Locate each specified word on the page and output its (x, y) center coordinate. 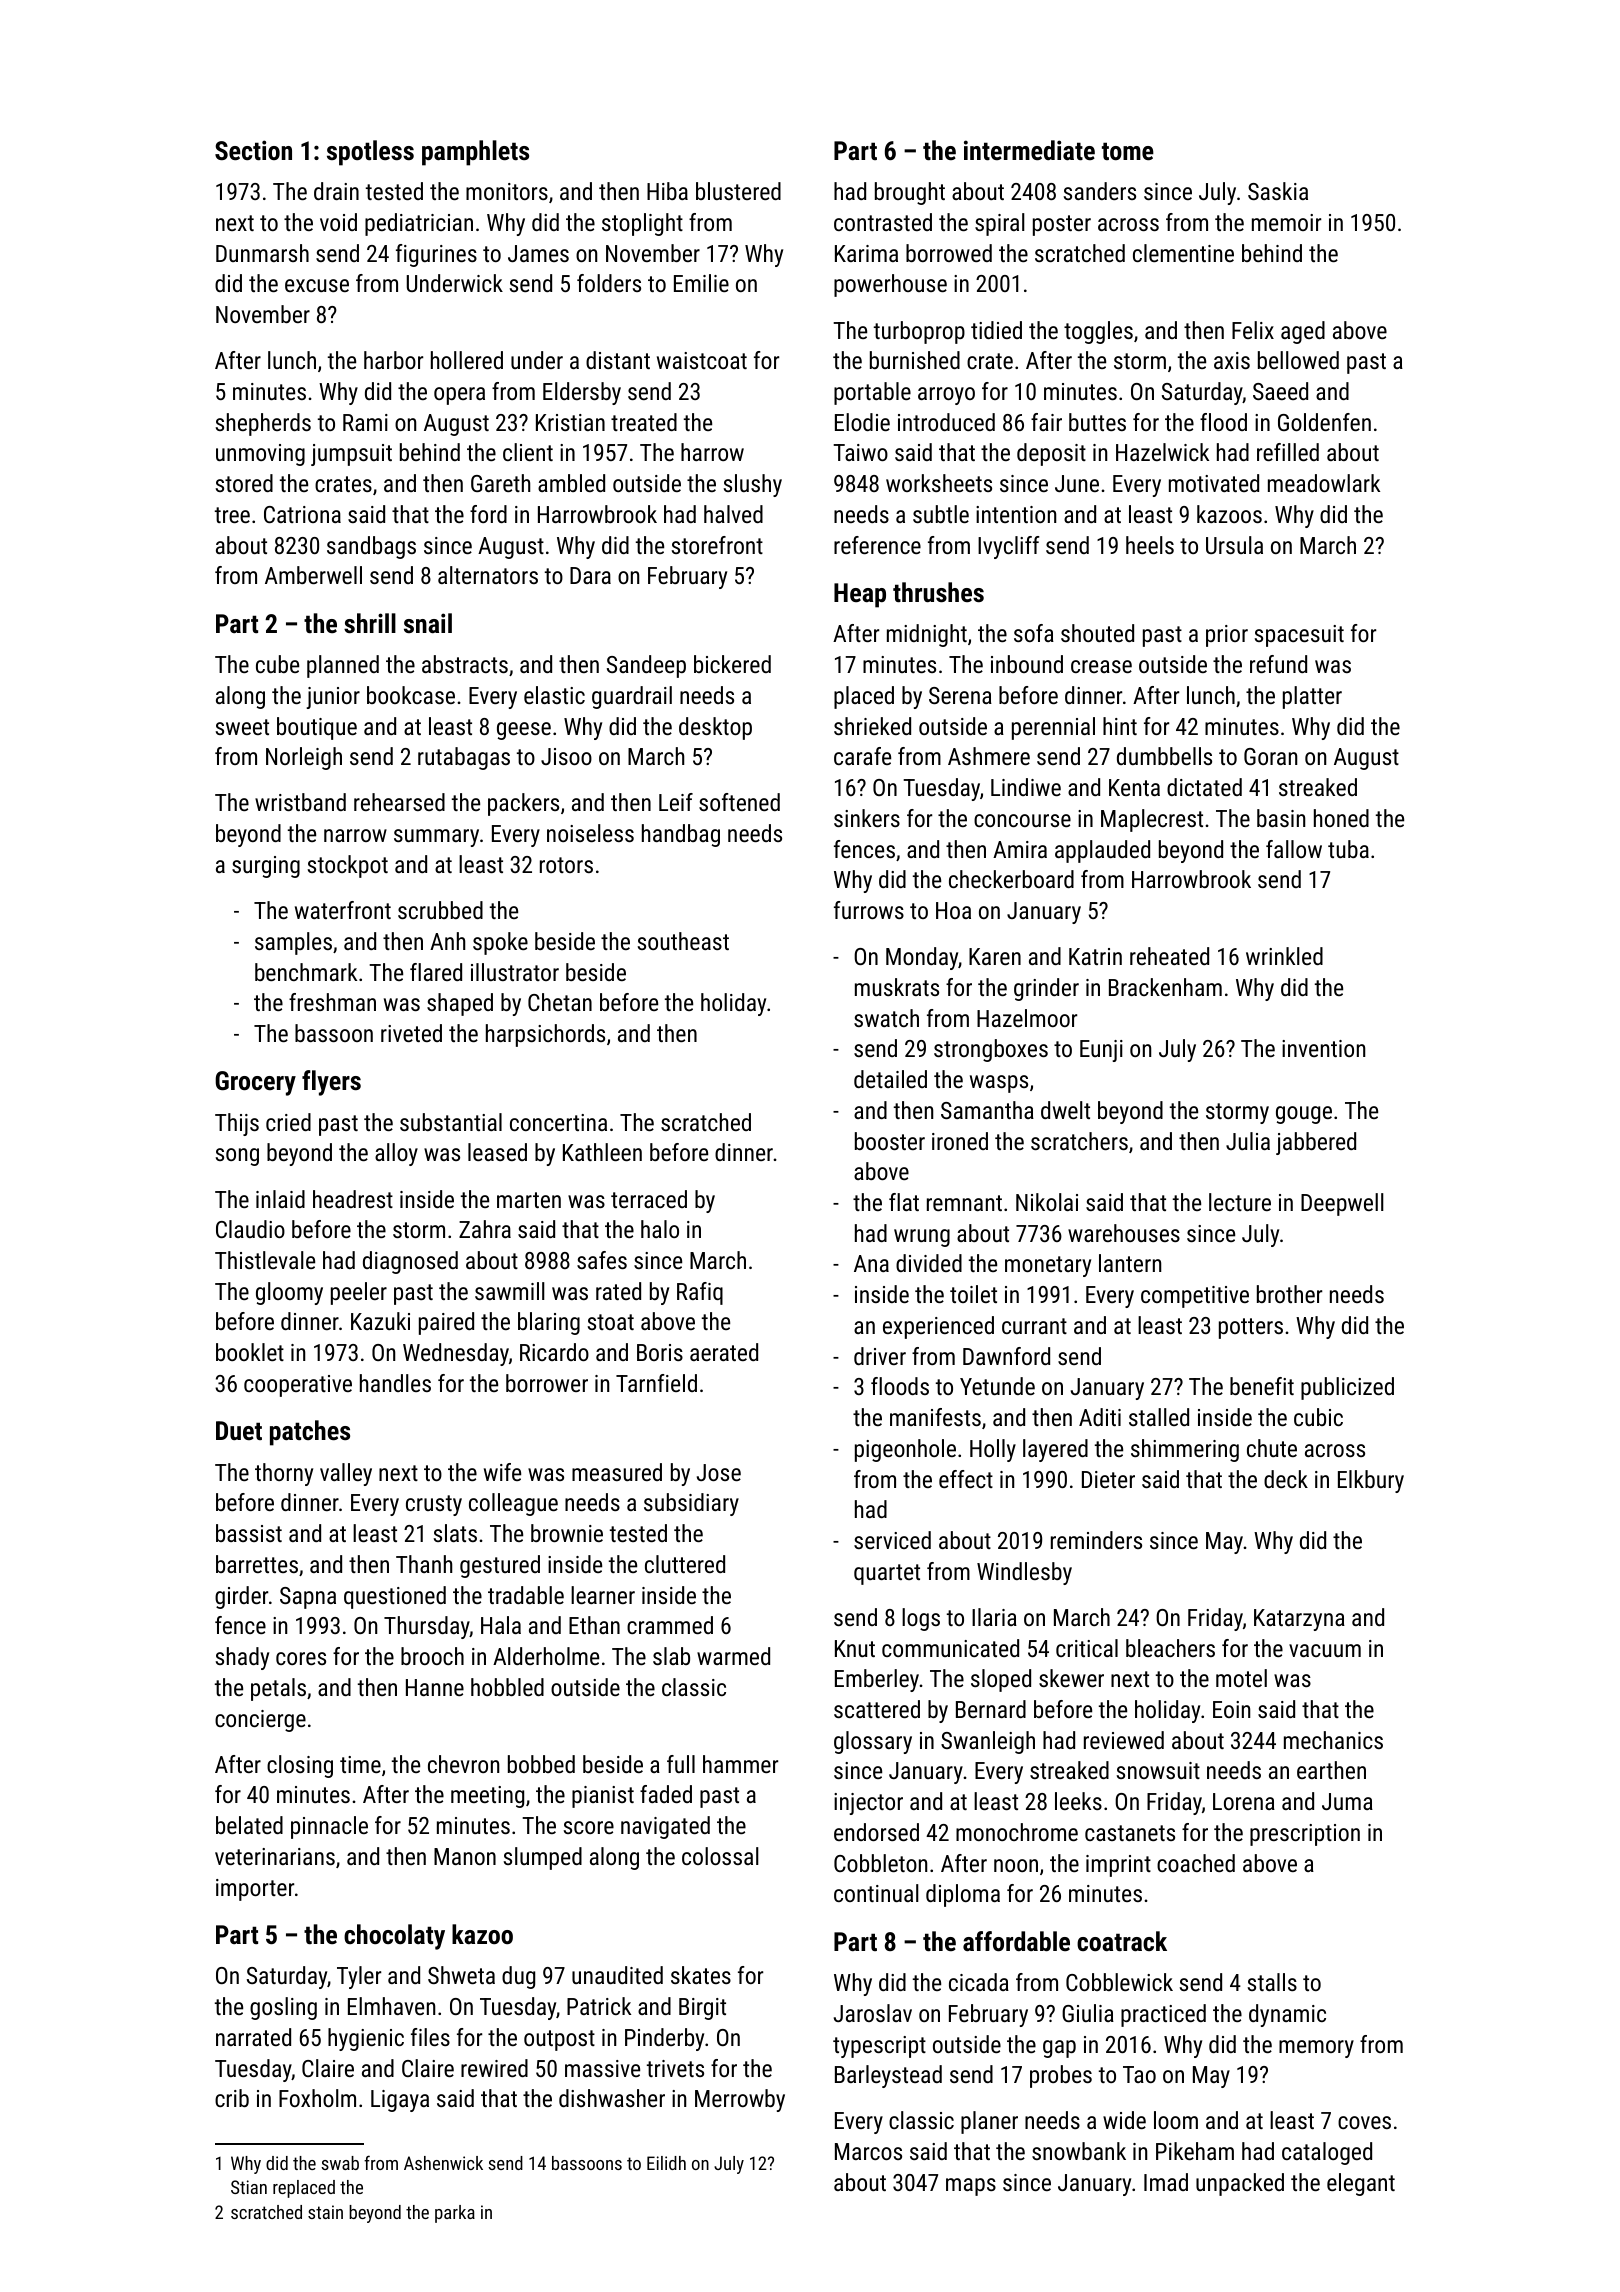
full (681, 1764)
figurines (436, 255)
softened (739, 802)
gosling (283, 2008)
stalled (1159, 1417)
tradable (526, 1595)
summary (436, 838)
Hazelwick (1162, 452)
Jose (719, 1472)
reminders (1096, 1540)
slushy (753, 485)
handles (395, 1383)
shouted (1097, 633)
